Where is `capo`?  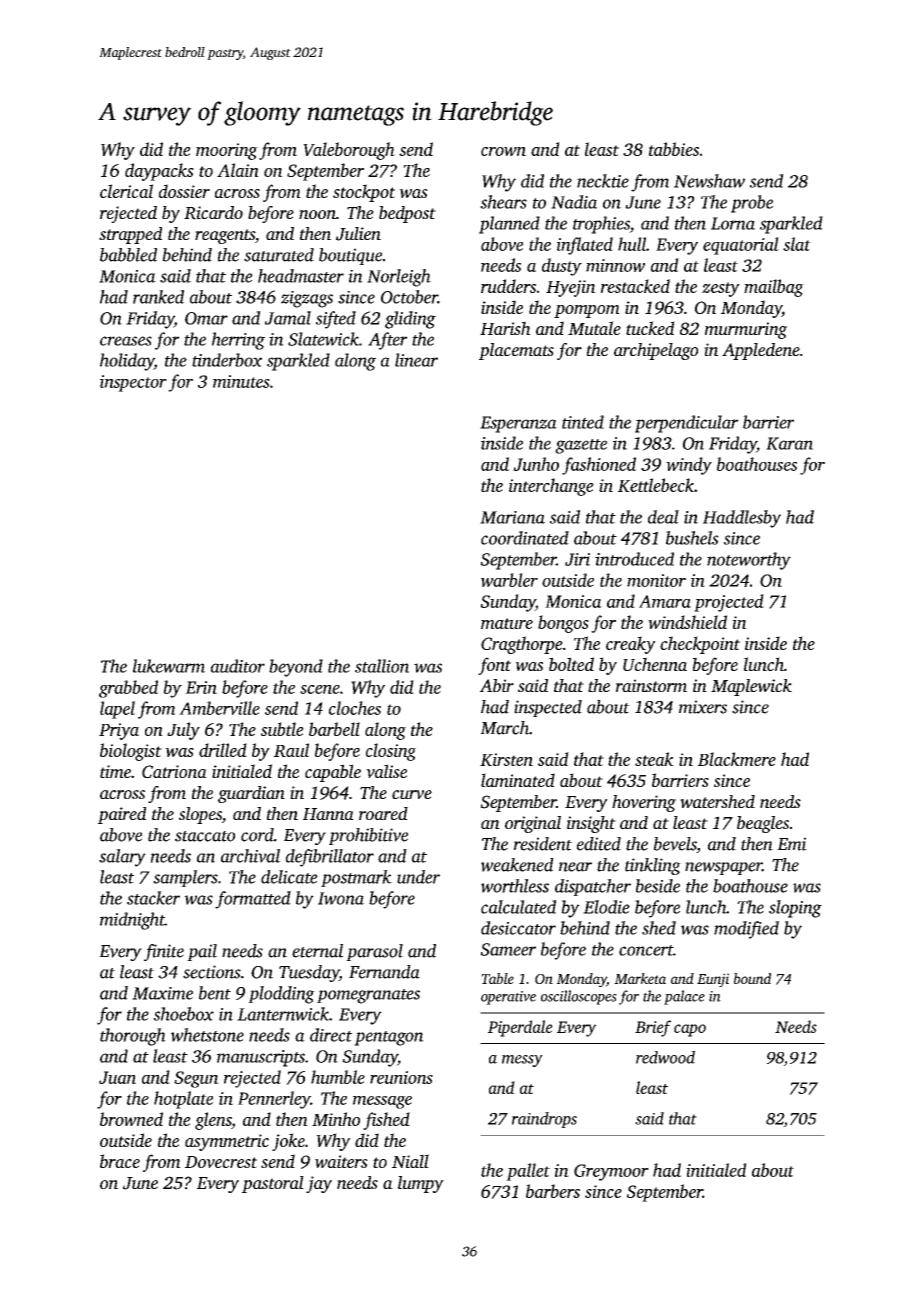 capo is located at coordinates (690, 1030).
